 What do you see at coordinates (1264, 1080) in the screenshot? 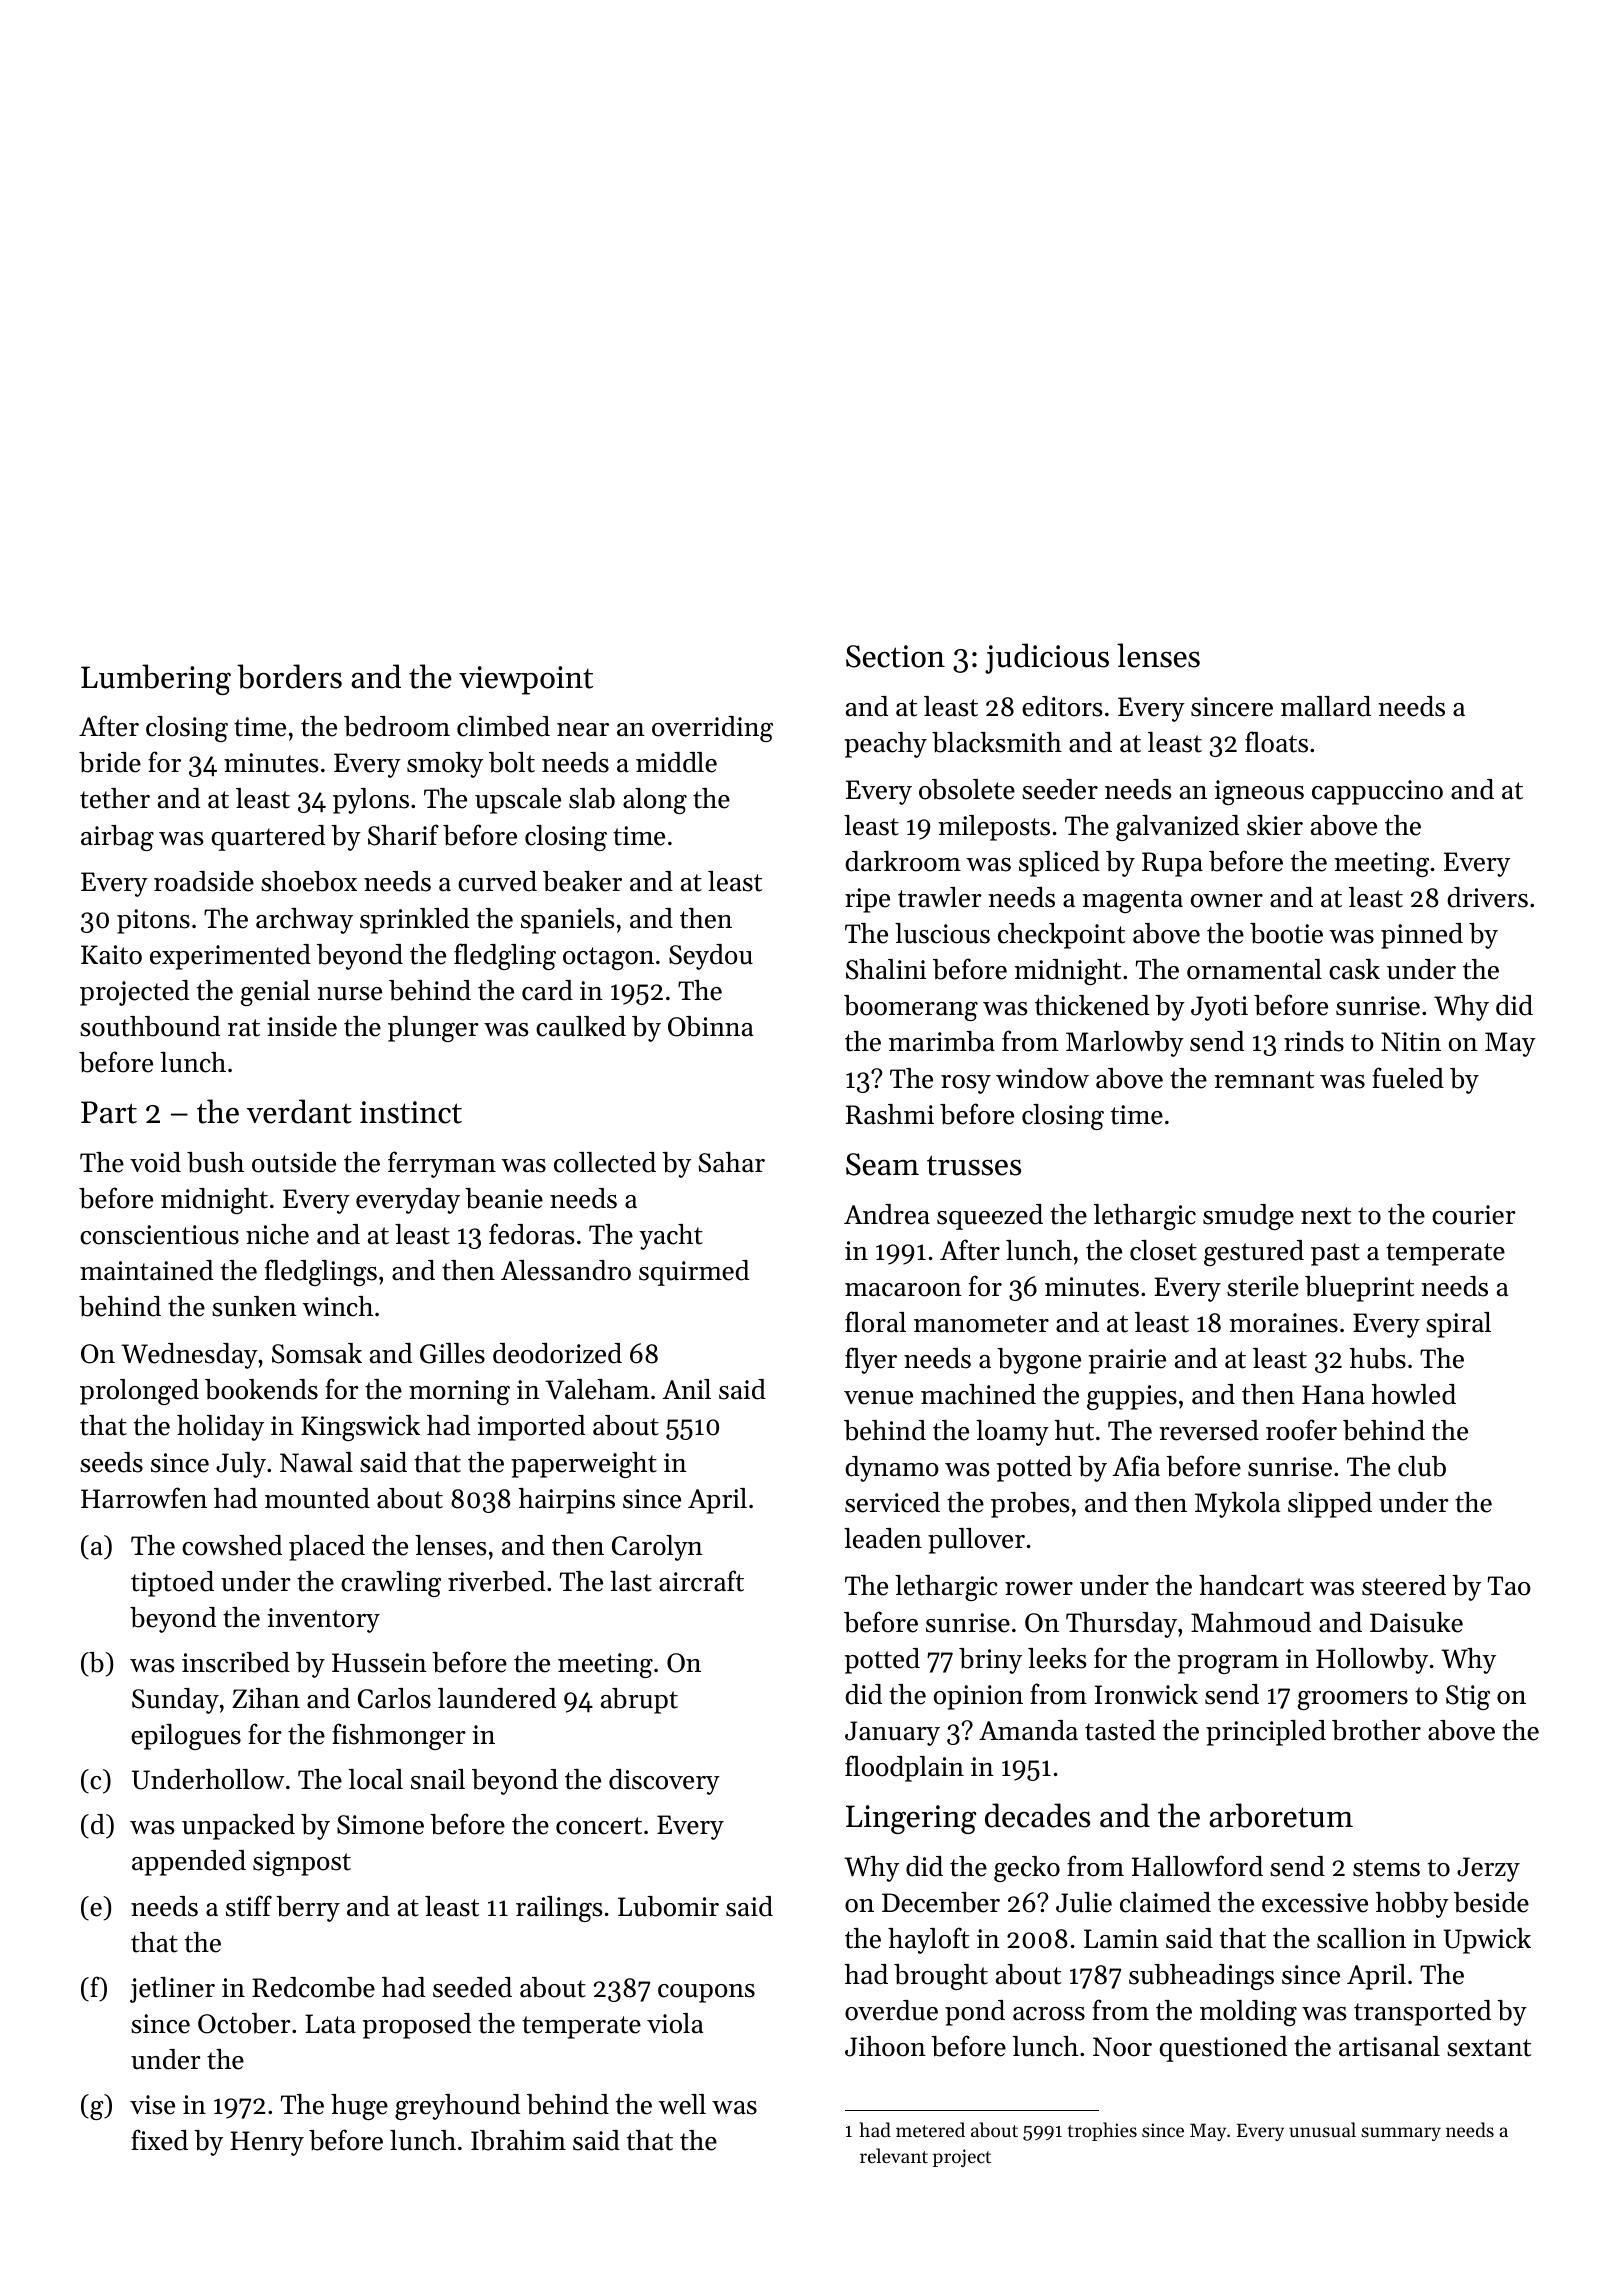
I see `remnant` at bounding box center [1264, 1080].
